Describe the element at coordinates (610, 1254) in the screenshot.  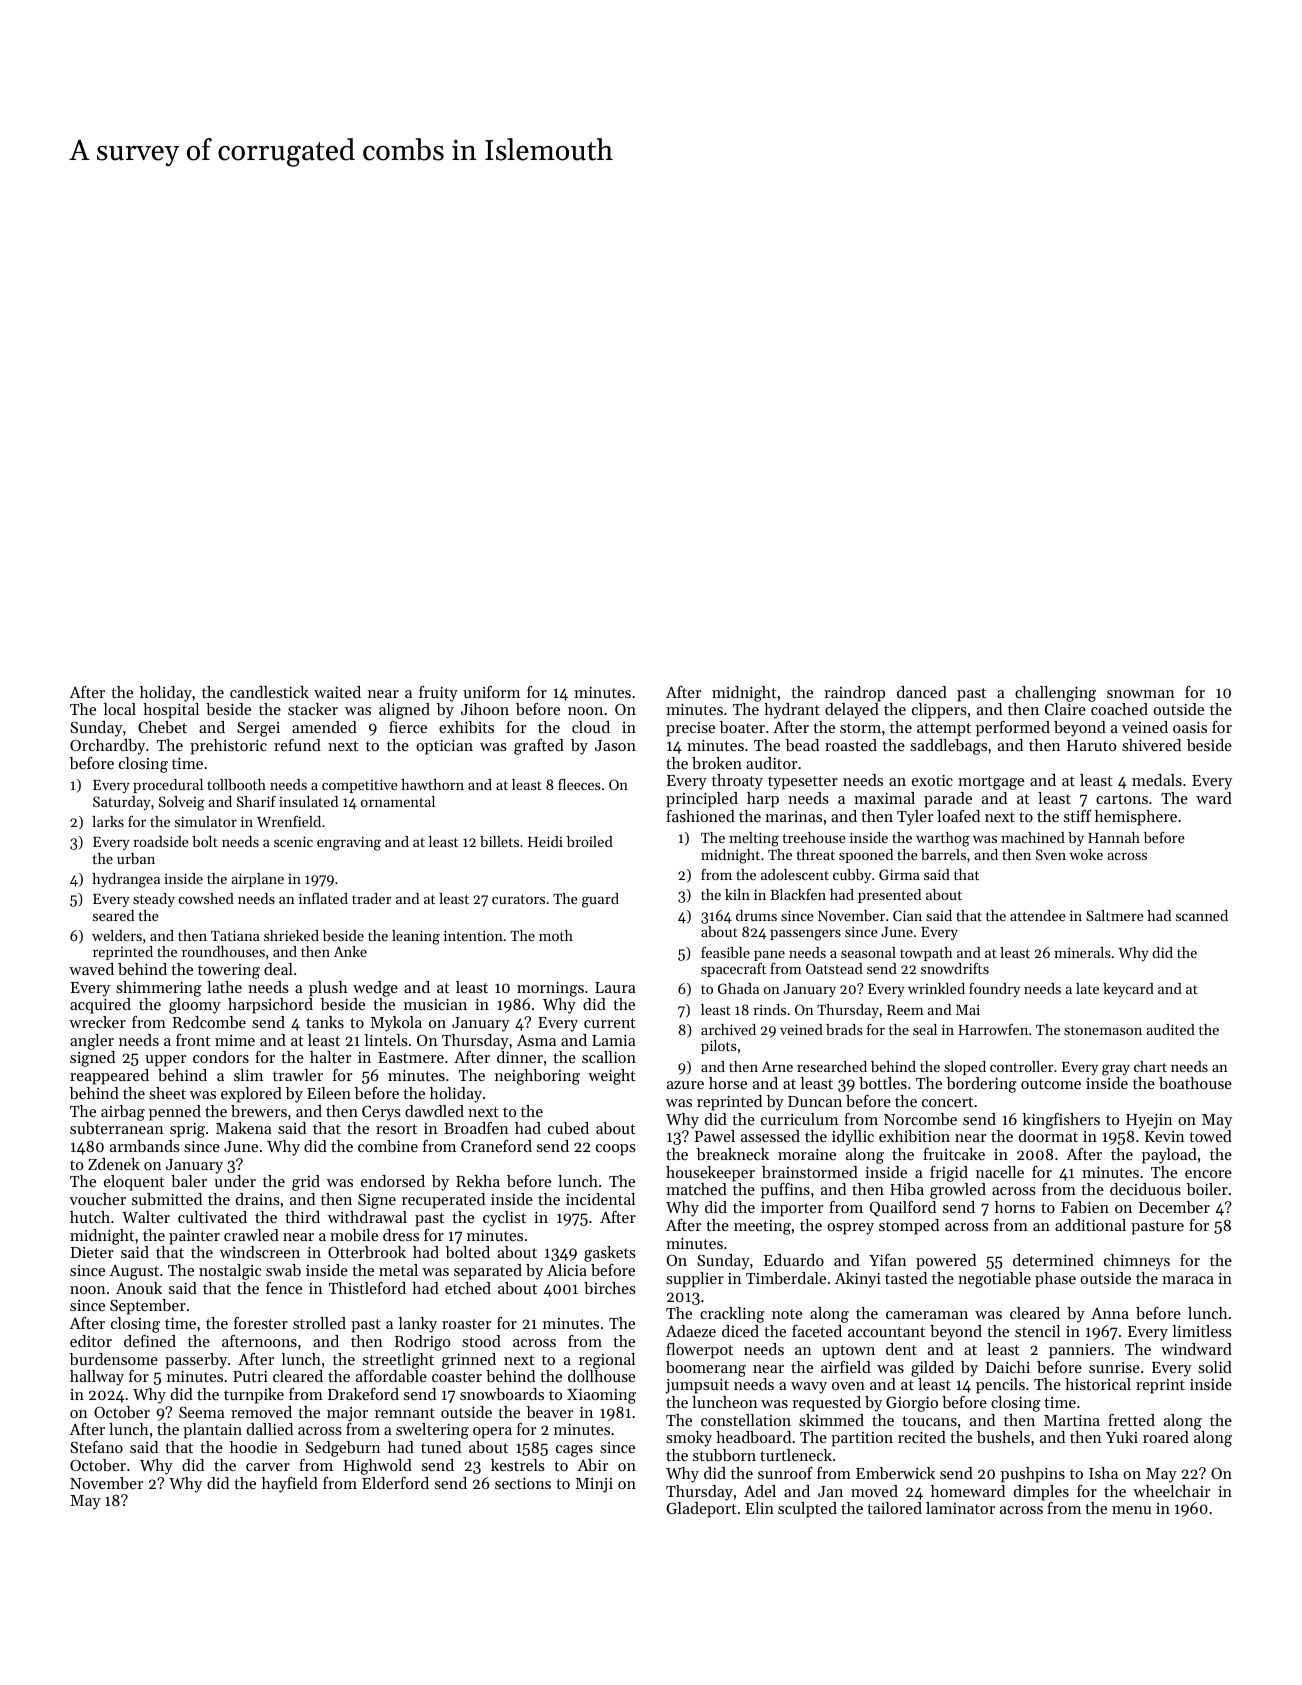
I see `gaskets` at that location.
